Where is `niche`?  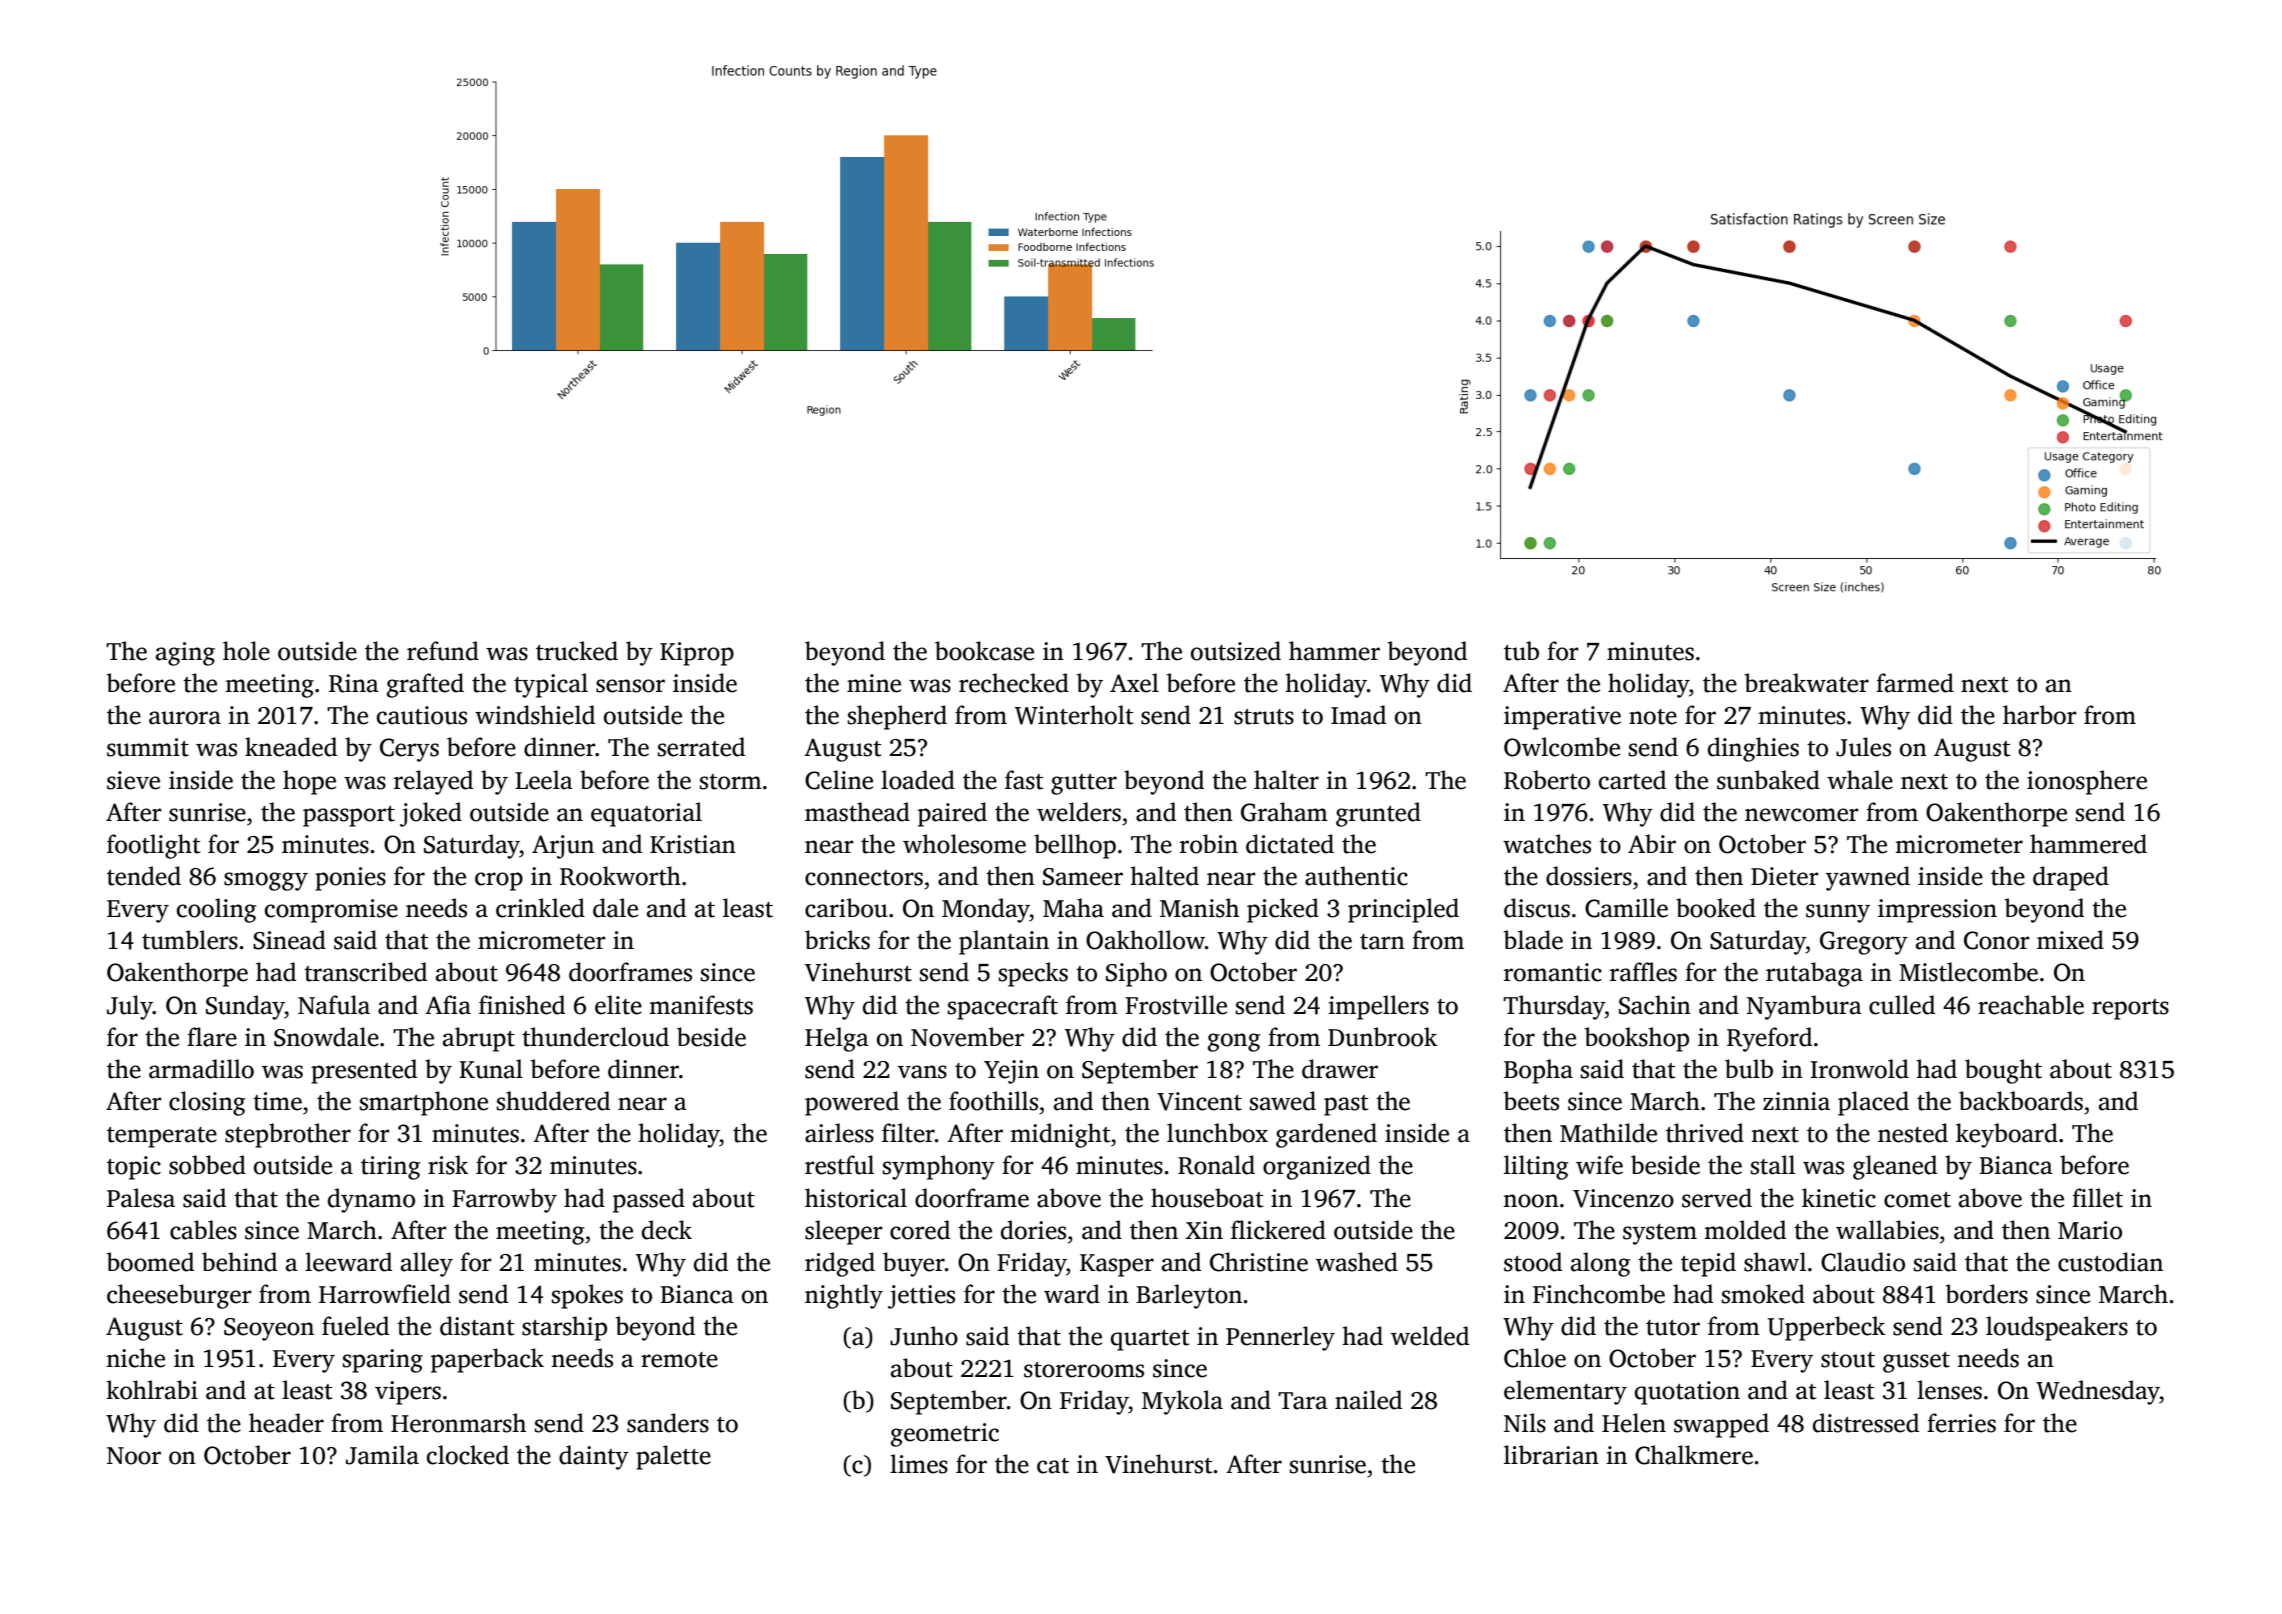 niche is located at coordinates (135, 1358).
